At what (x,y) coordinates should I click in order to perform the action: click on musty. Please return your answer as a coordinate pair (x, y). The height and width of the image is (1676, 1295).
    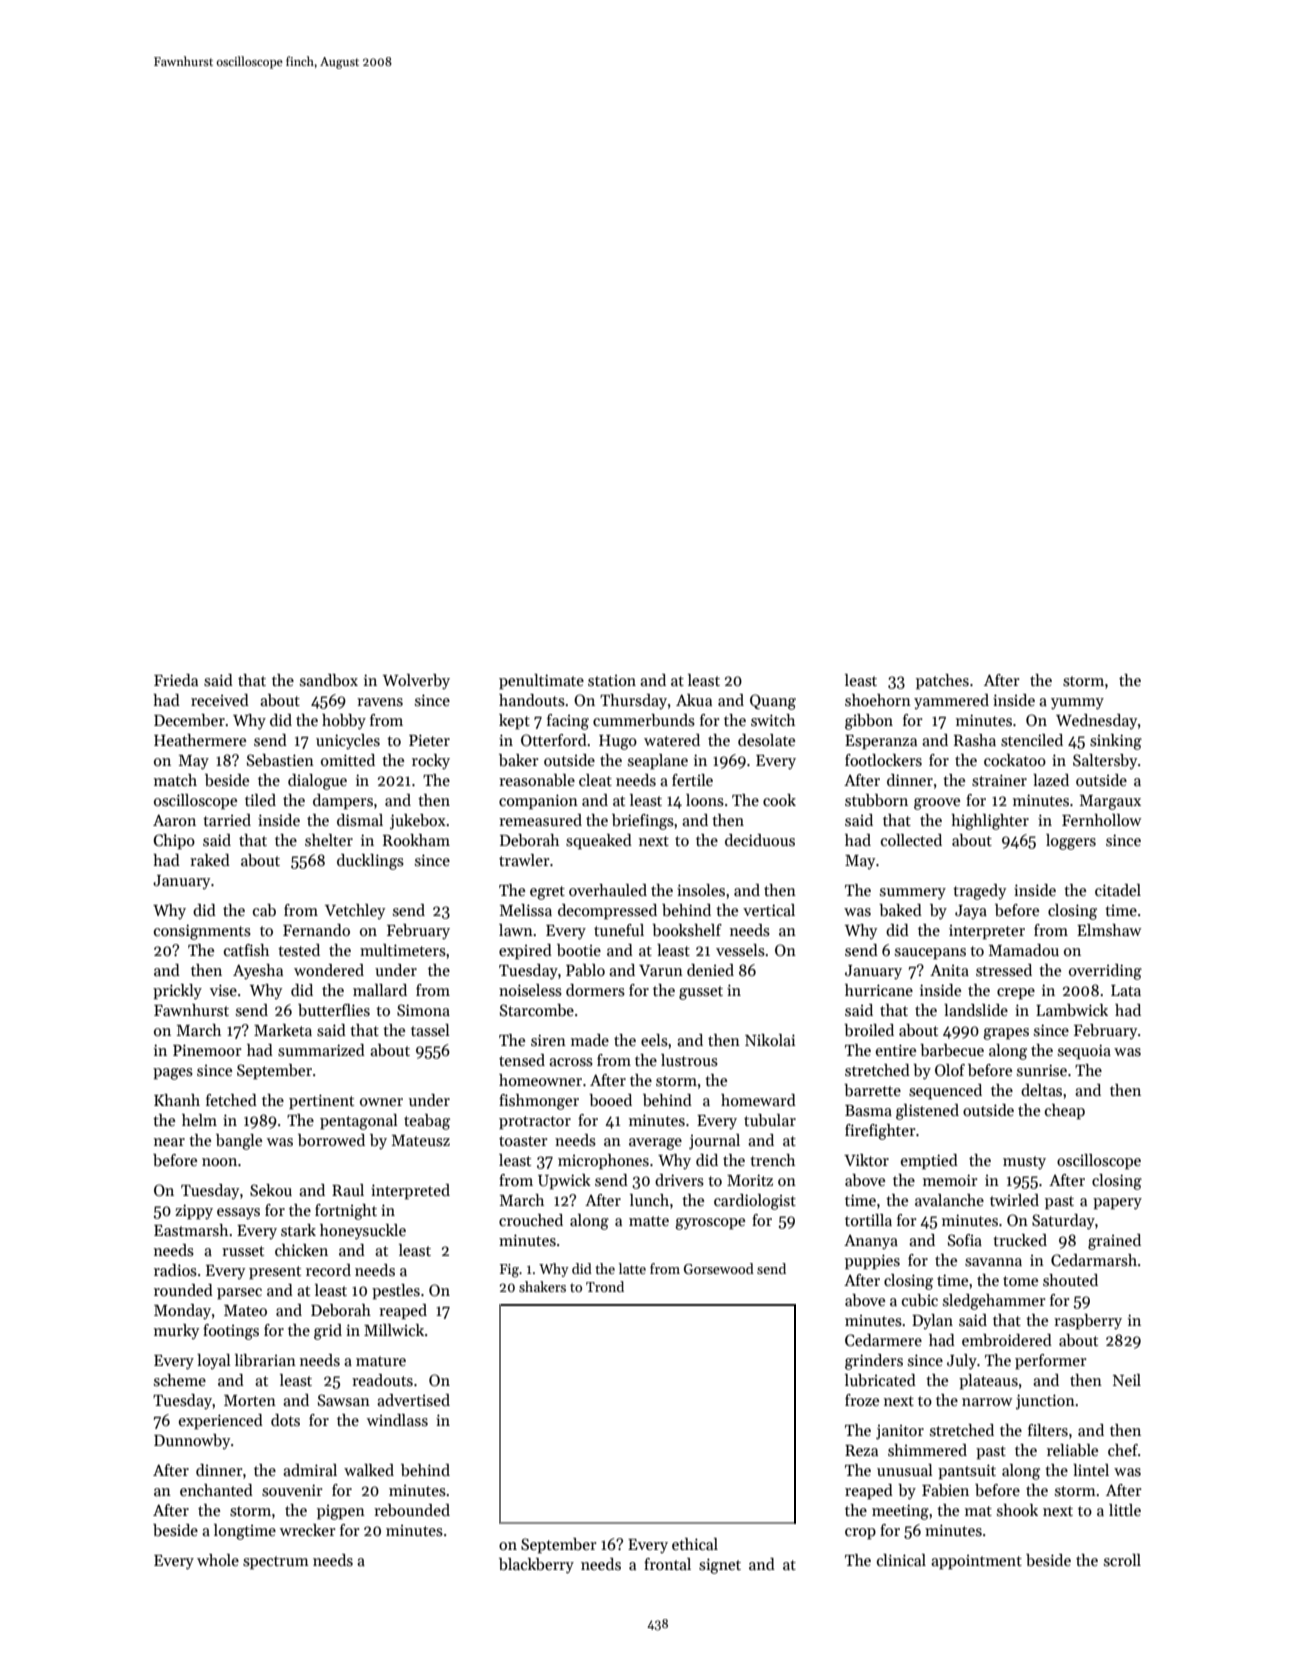
    Looking at the image, I should click on (1024, 1163).
